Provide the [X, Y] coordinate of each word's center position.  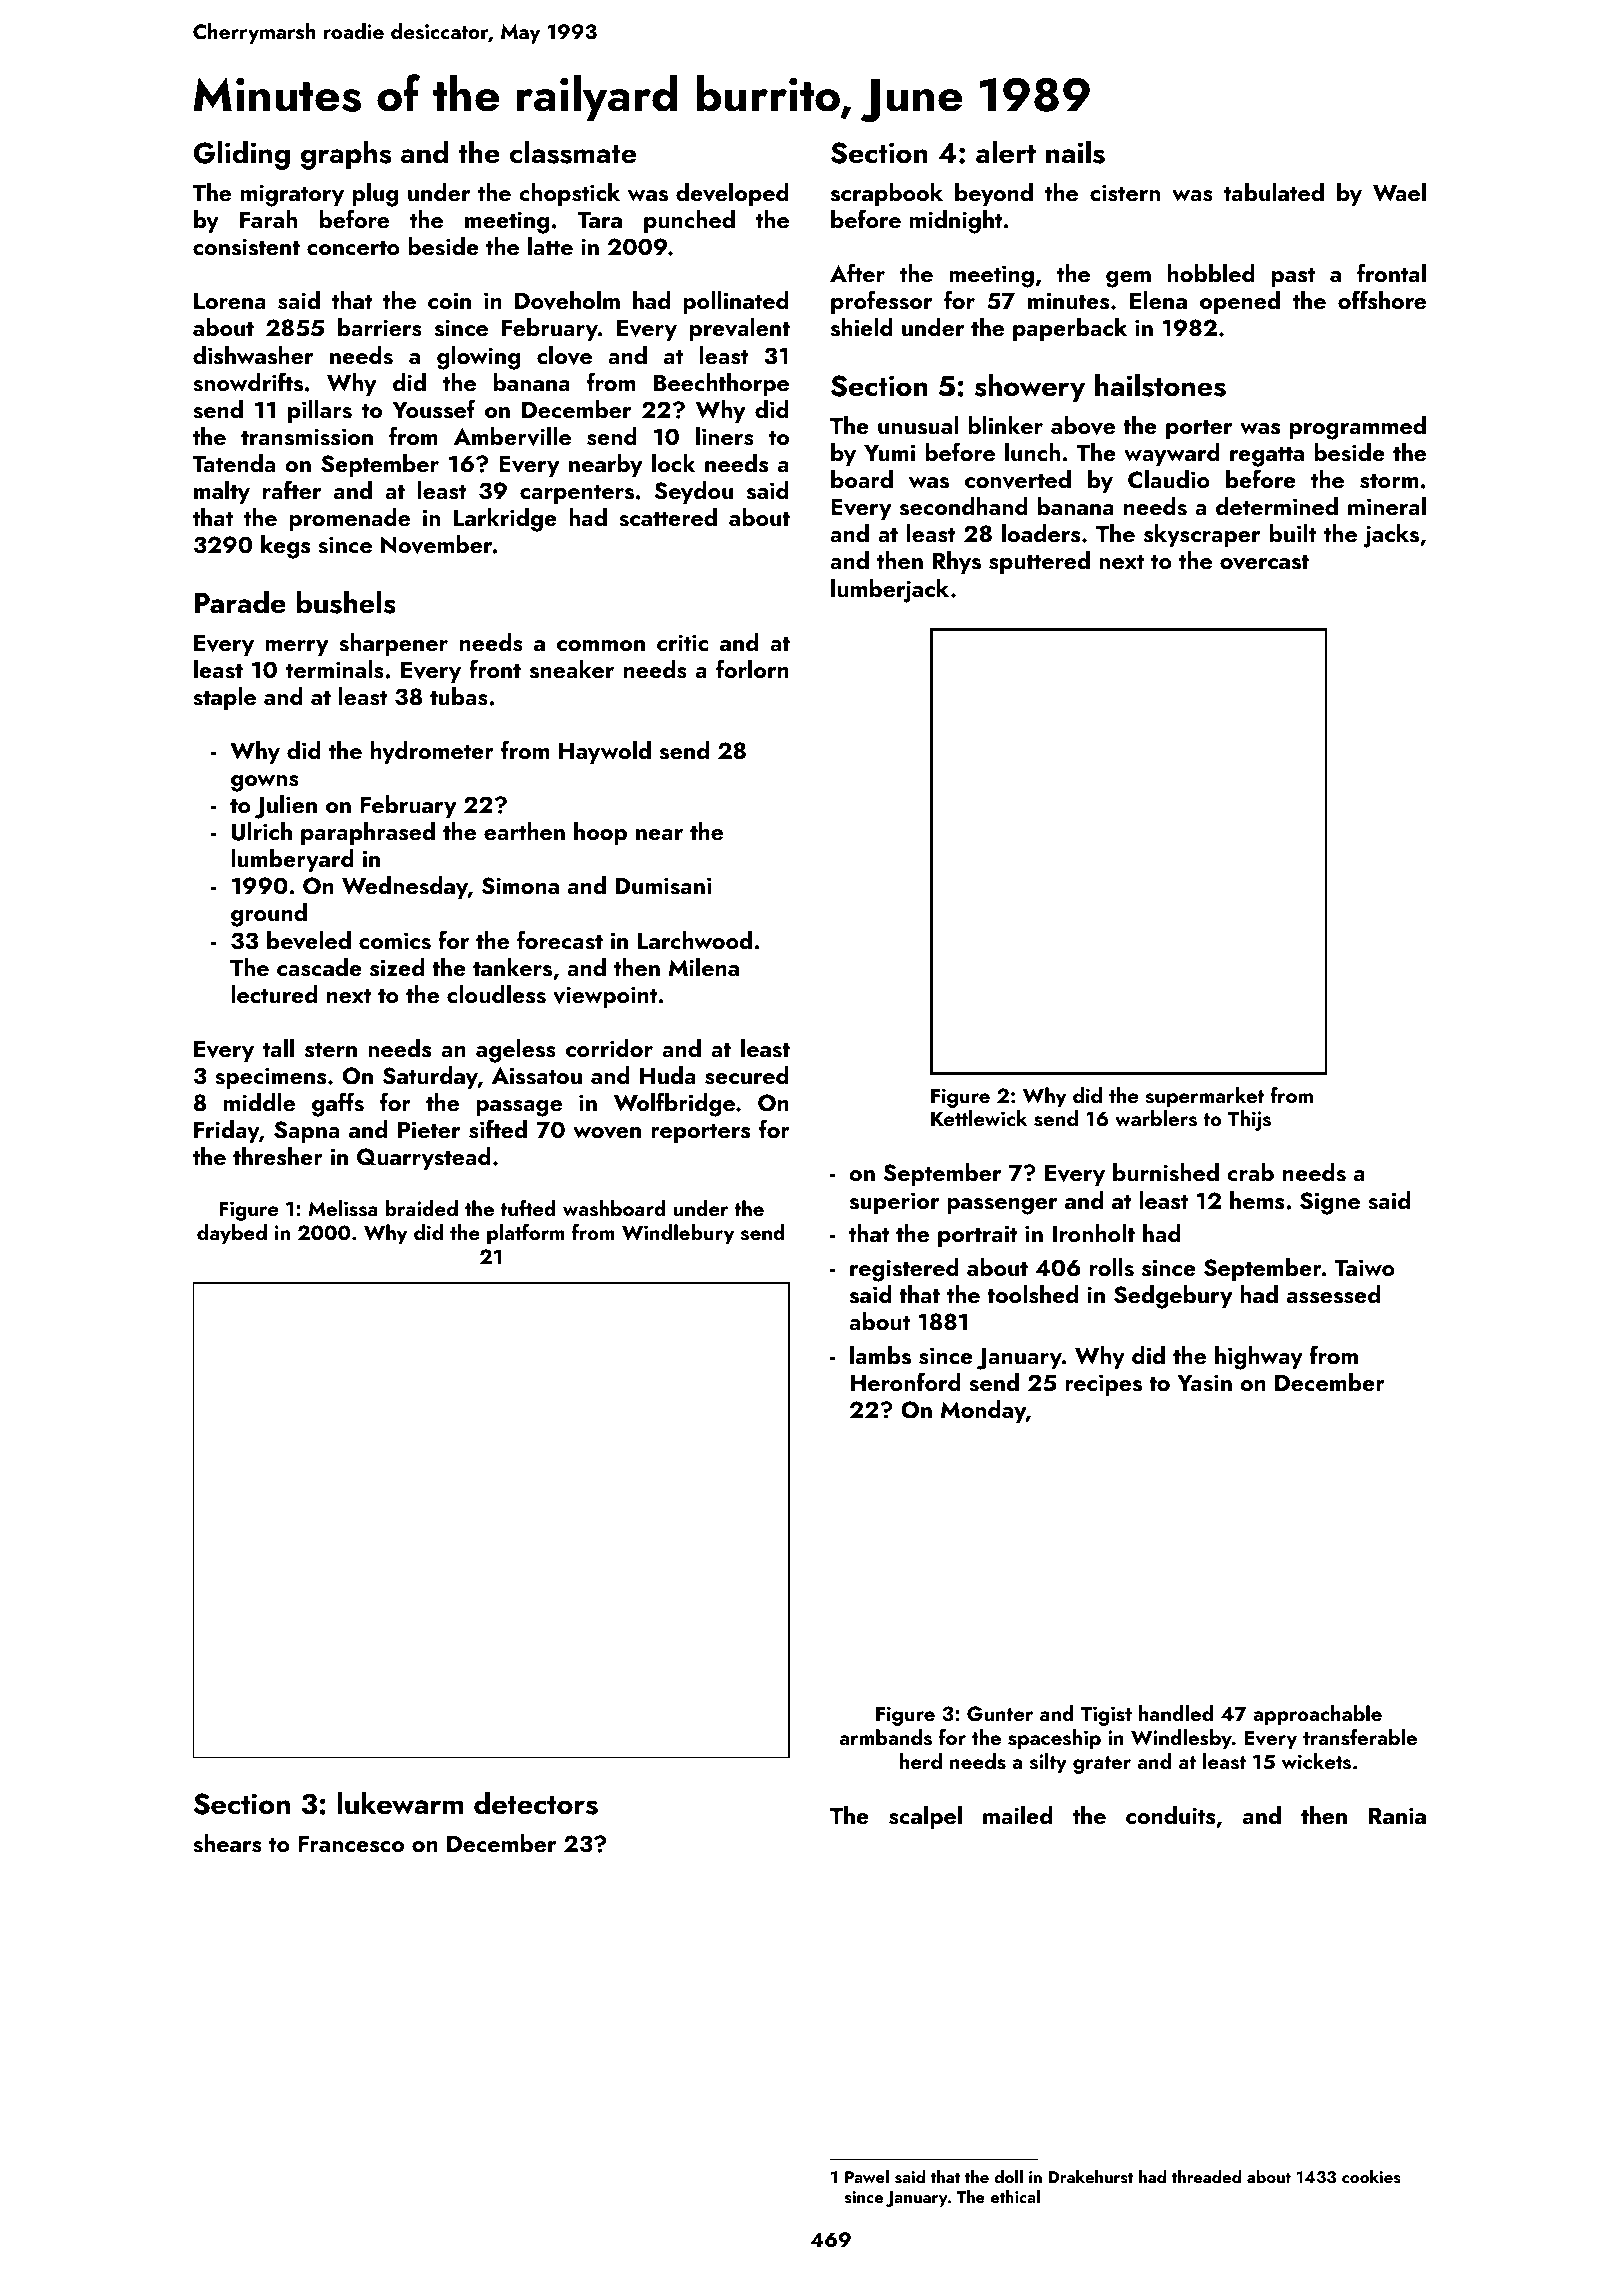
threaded [1206, 2176]
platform [526, 1234]
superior [894, 1203]
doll [1009, 2176]
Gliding [241, 155]
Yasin [1204, 1383]
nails [1075, 152]
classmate [573, 152]
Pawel [867, 2176]
